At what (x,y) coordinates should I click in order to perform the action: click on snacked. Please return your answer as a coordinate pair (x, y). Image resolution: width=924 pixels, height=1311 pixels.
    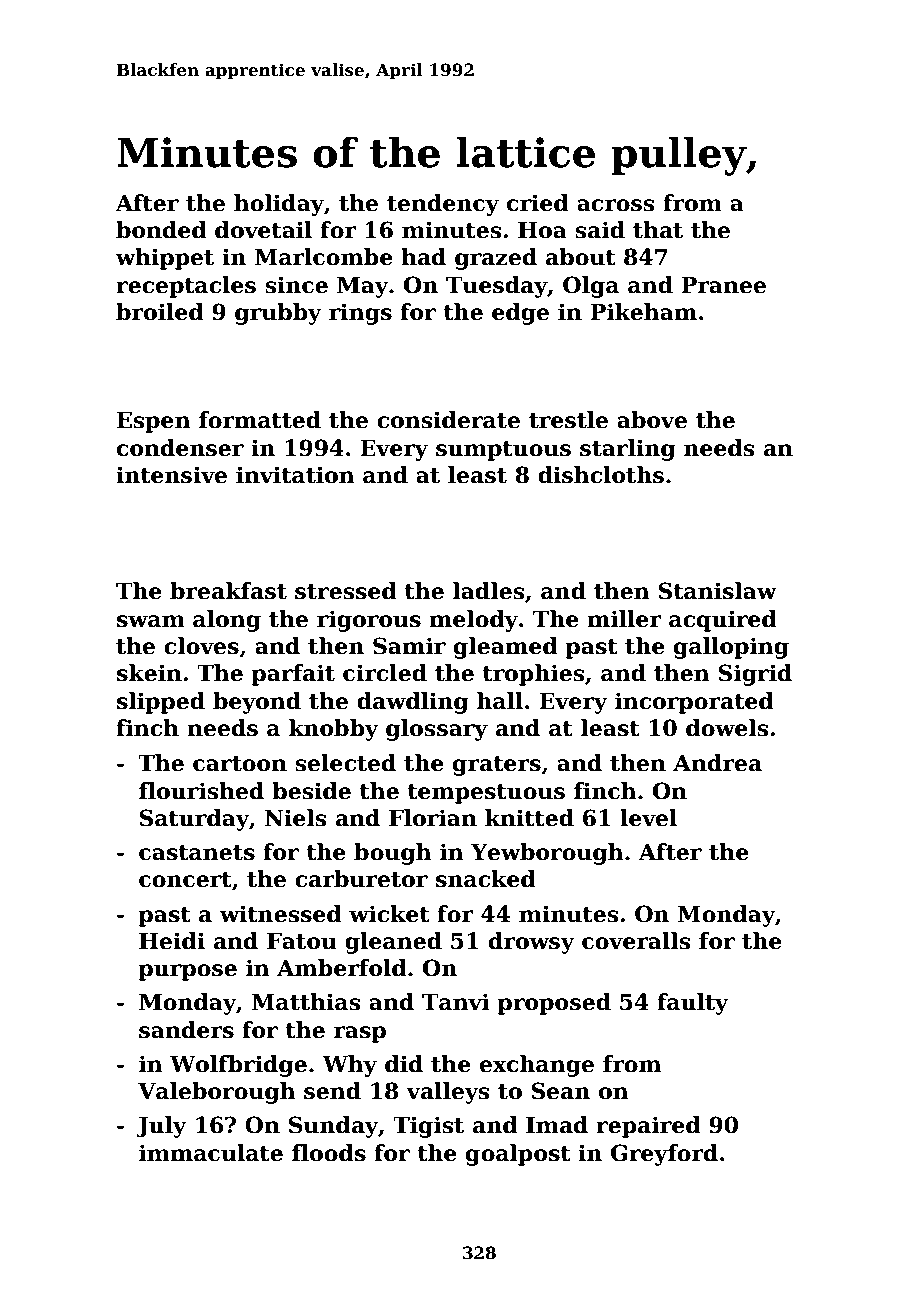
    Looking at the image, I should click on (486, 879).
